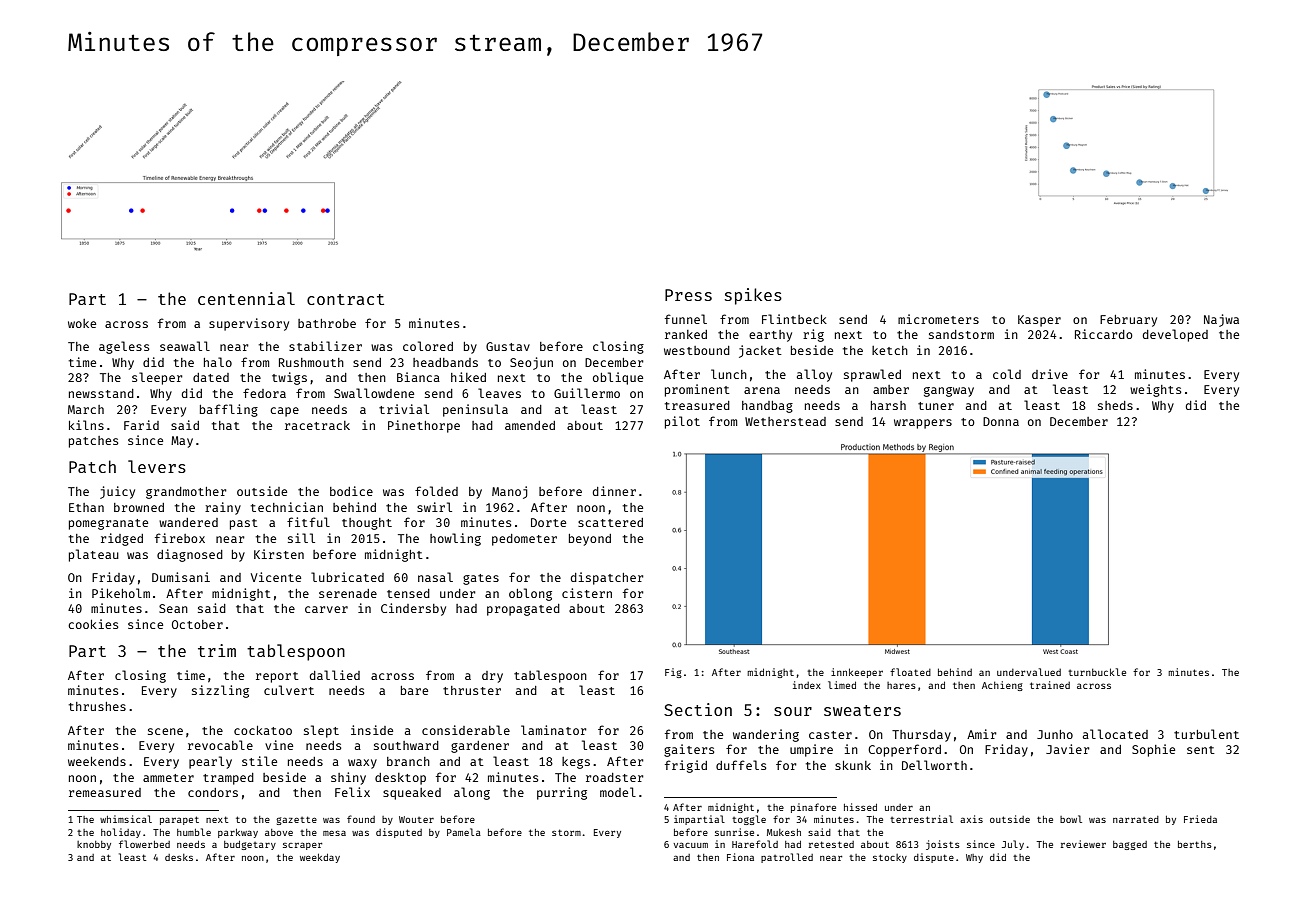 The image size is (1308, 924). I want to click on centennial, so click(246, 298).
